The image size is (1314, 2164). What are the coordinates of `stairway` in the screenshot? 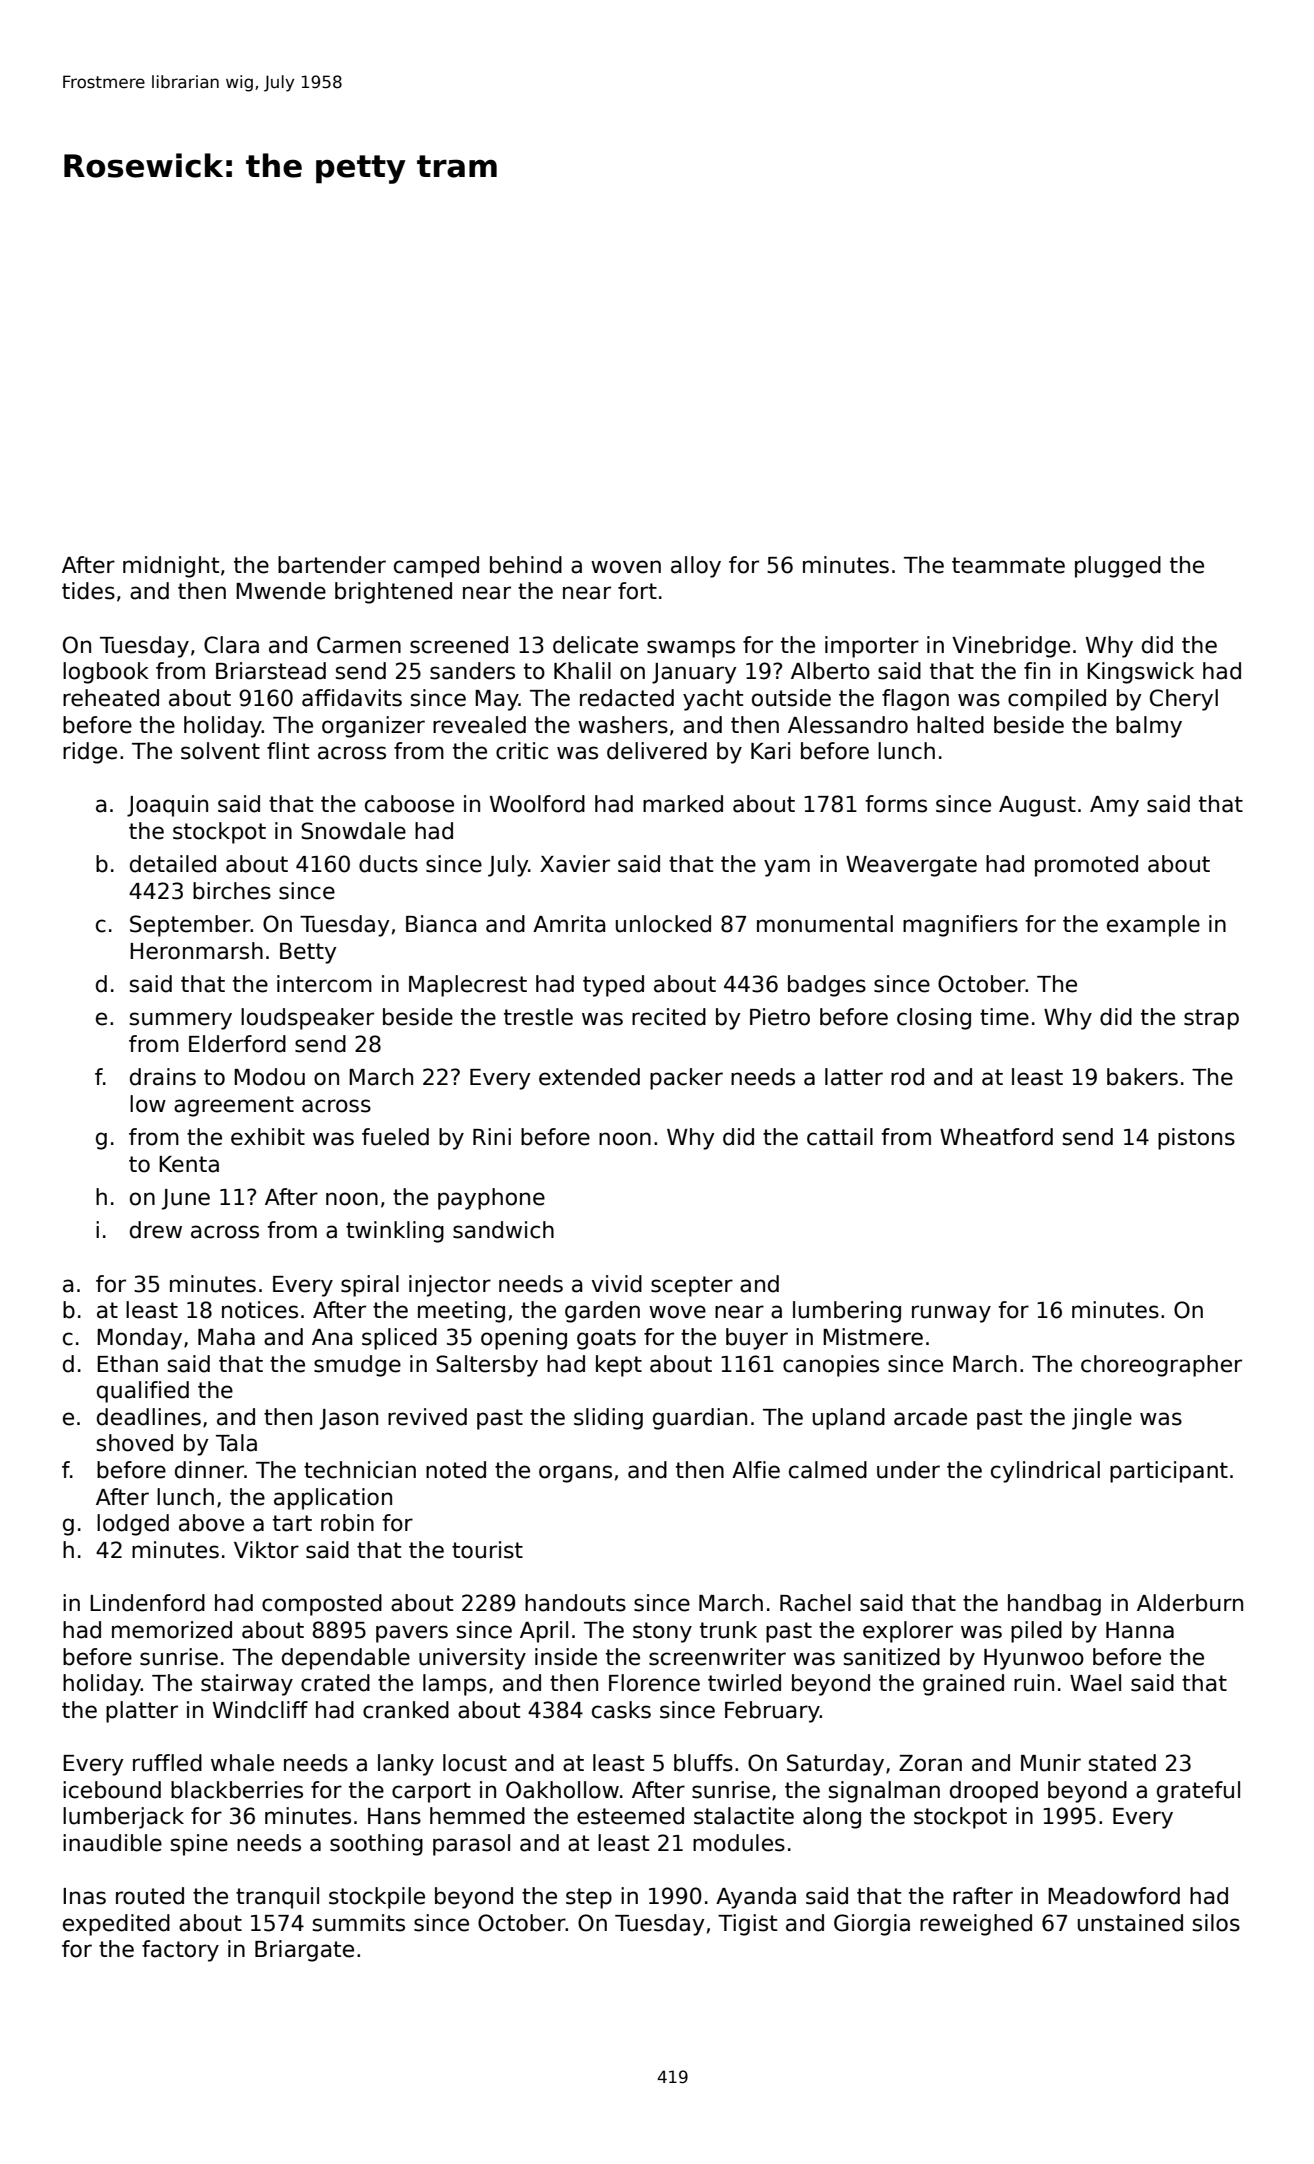 It's located at (247, 1685).
